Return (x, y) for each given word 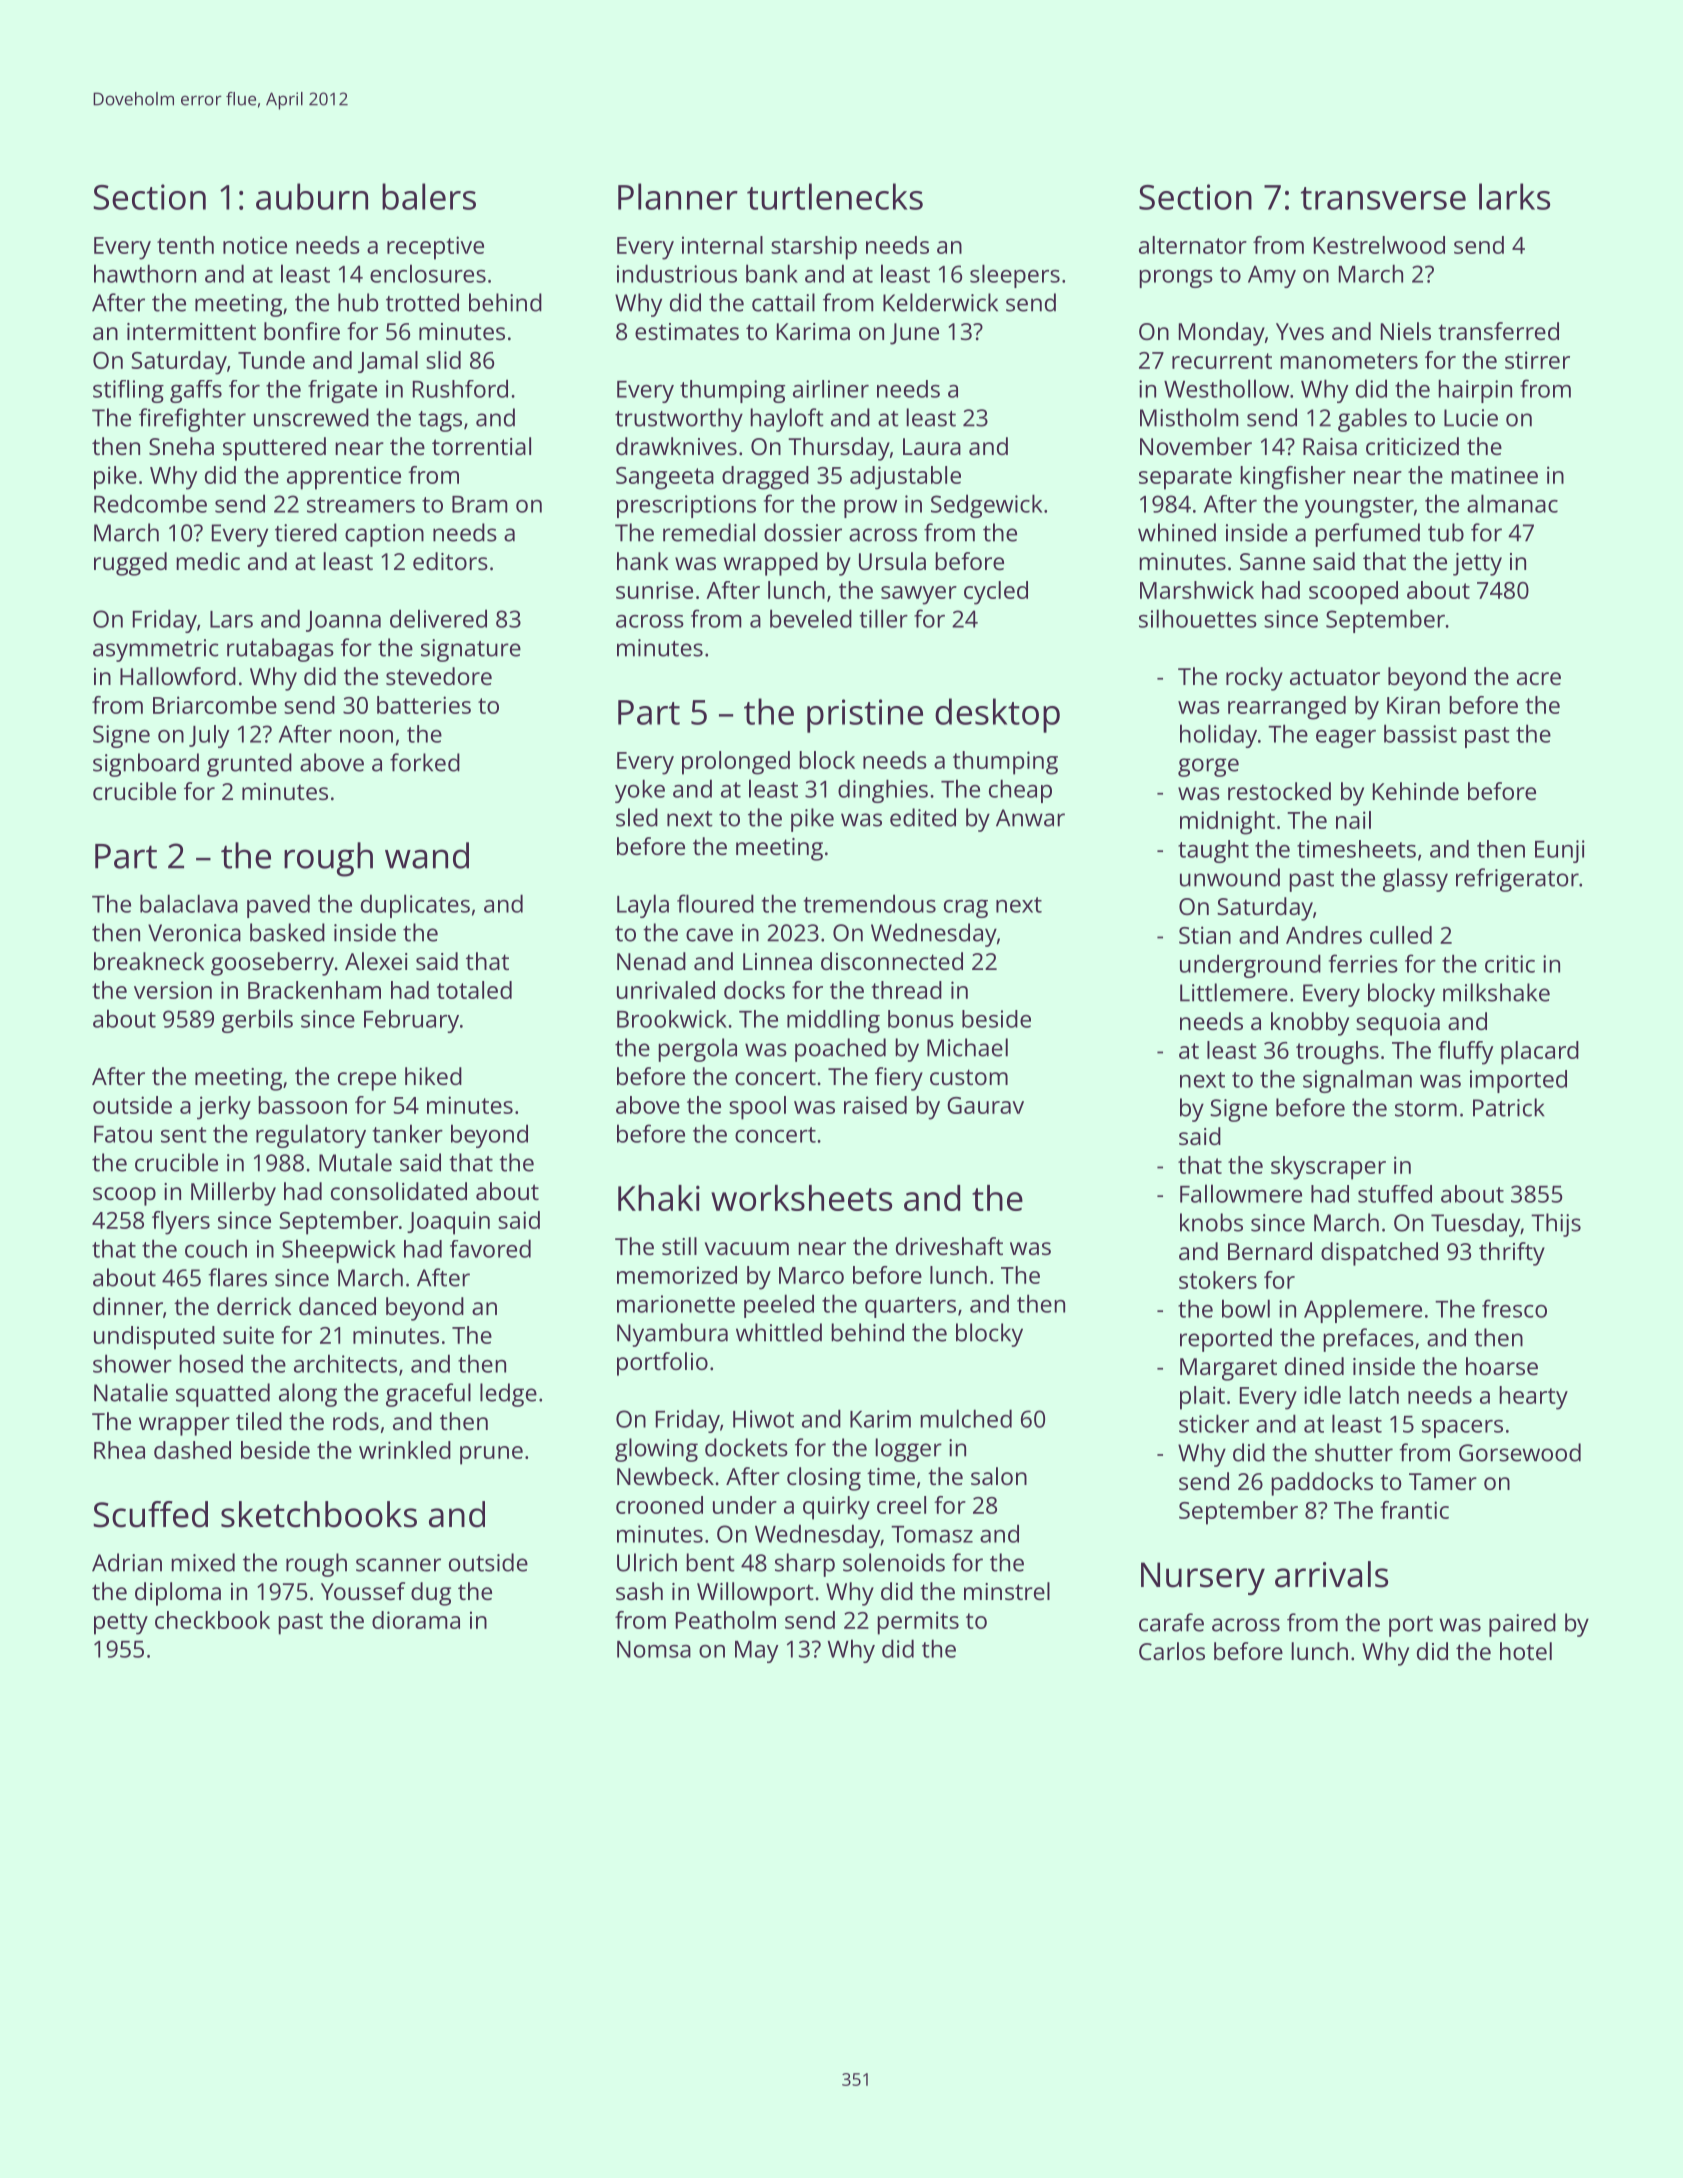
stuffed (1395, 1194)
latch (1374, 1395)
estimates (687, 331)
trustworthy (679, 420)
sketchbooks (319, 1514)
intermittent (191, 331)
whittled (779, 1332)
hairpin (1475, 391)
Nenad (651, 961)
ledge (508, 1395)
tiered (306, 532)
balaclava (189, 903)
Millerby (233, 1194)
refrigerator (1517, 880)
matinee (1494, 475)
